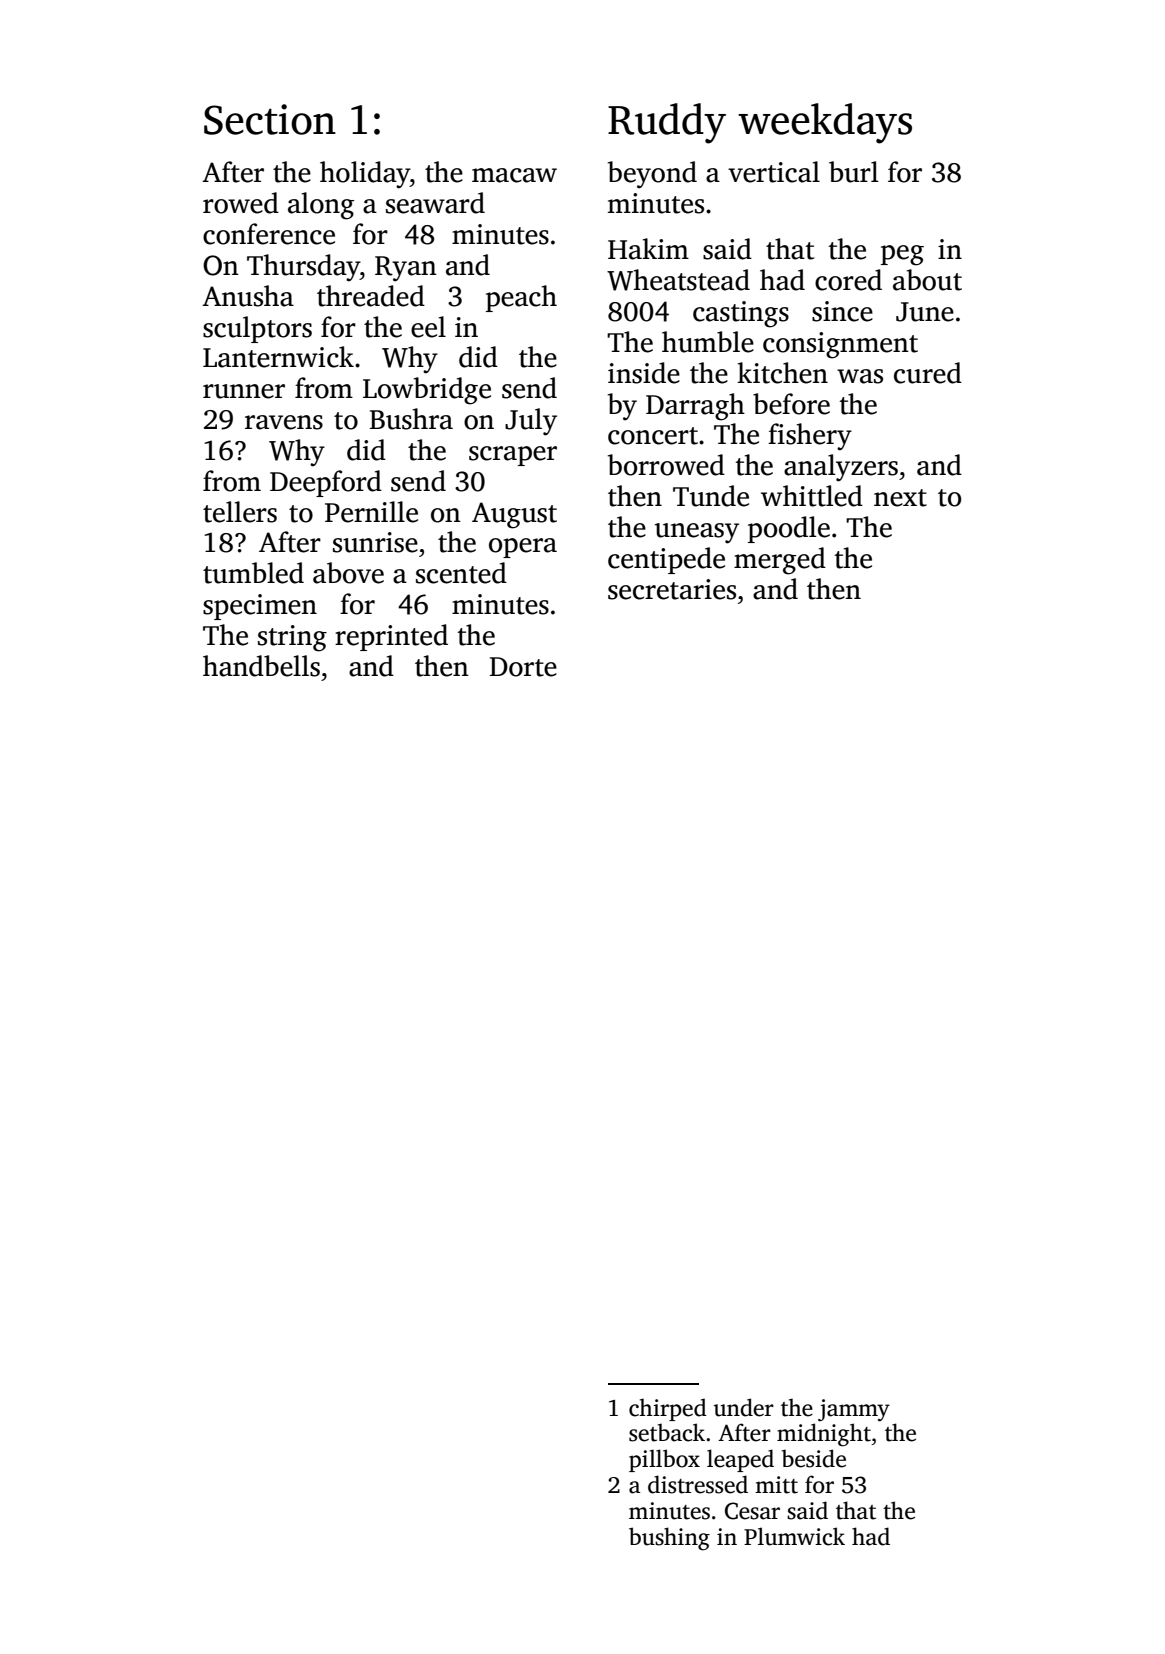 This screenshot has width=1165, height=1654. I want to click on Cesar, so click(752, 1511).
